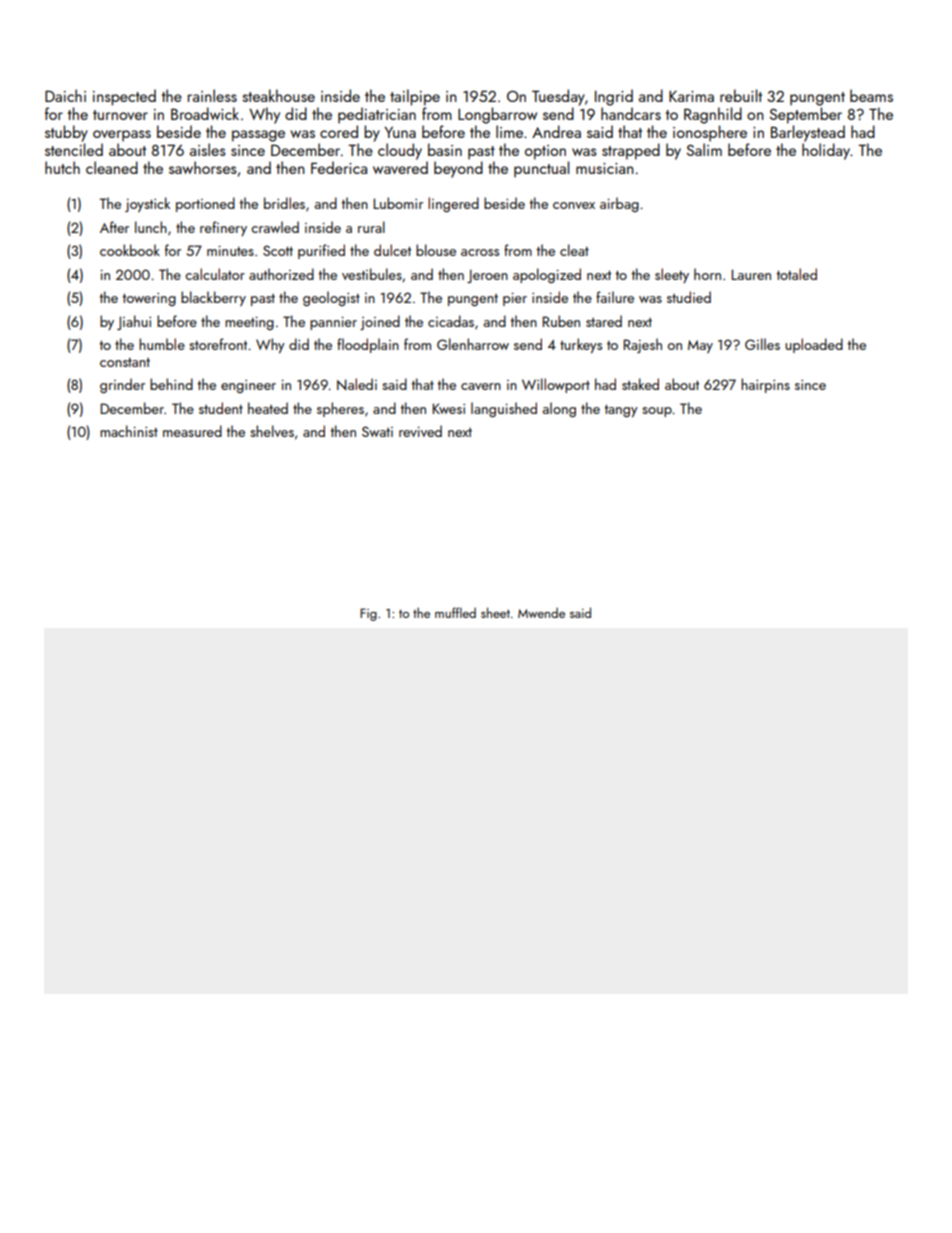 The height and width of the screenshot is (1233, 952). Describe the element at coordinates (223, 228) in the screenshot. I see `refinery` at that location.
